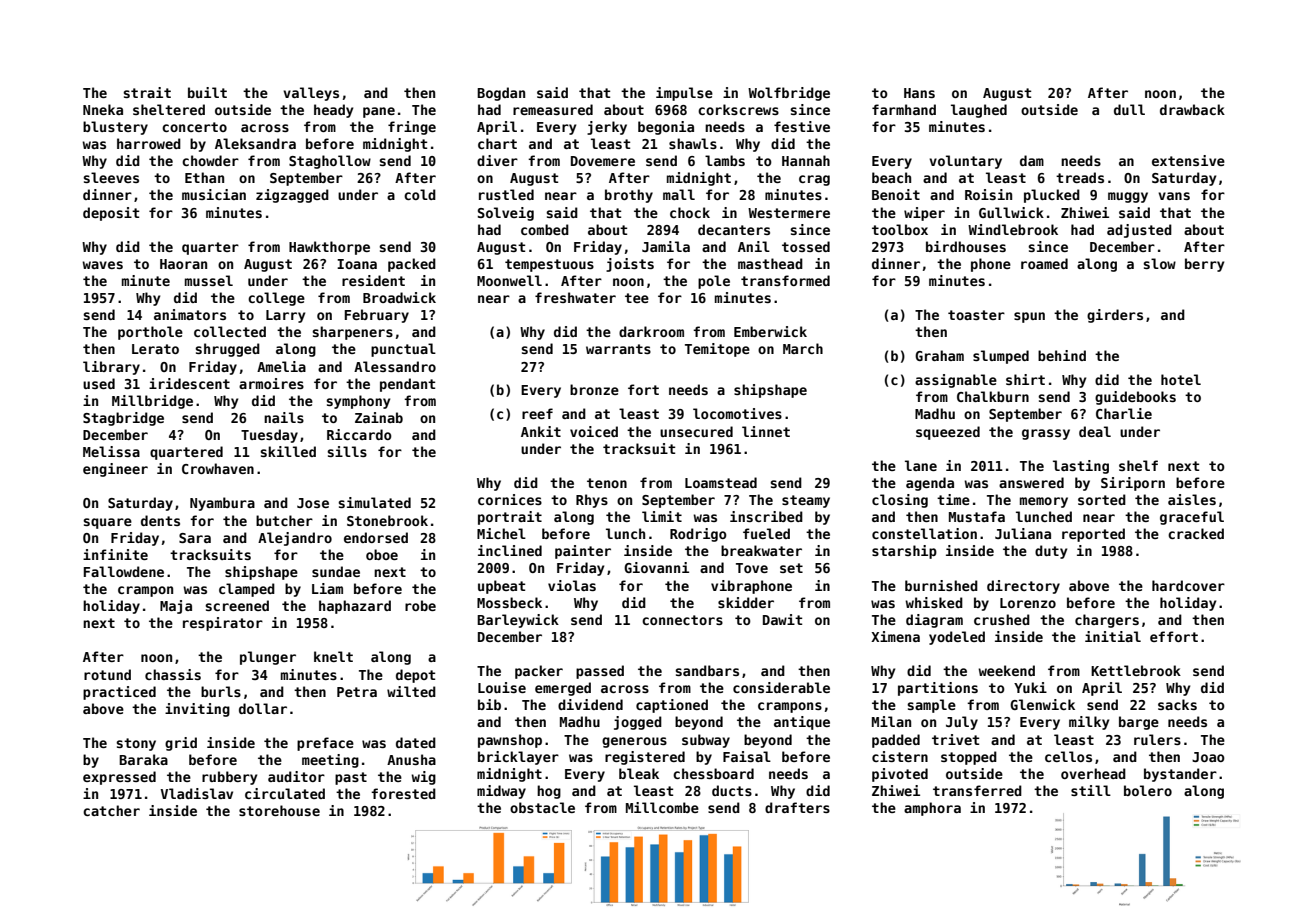 This screenshot has width=1308, height=924. What do you see at coordinates (1188, 585) in the screenshot?
I see `hardcover` at bounding box center [1188, 585].
